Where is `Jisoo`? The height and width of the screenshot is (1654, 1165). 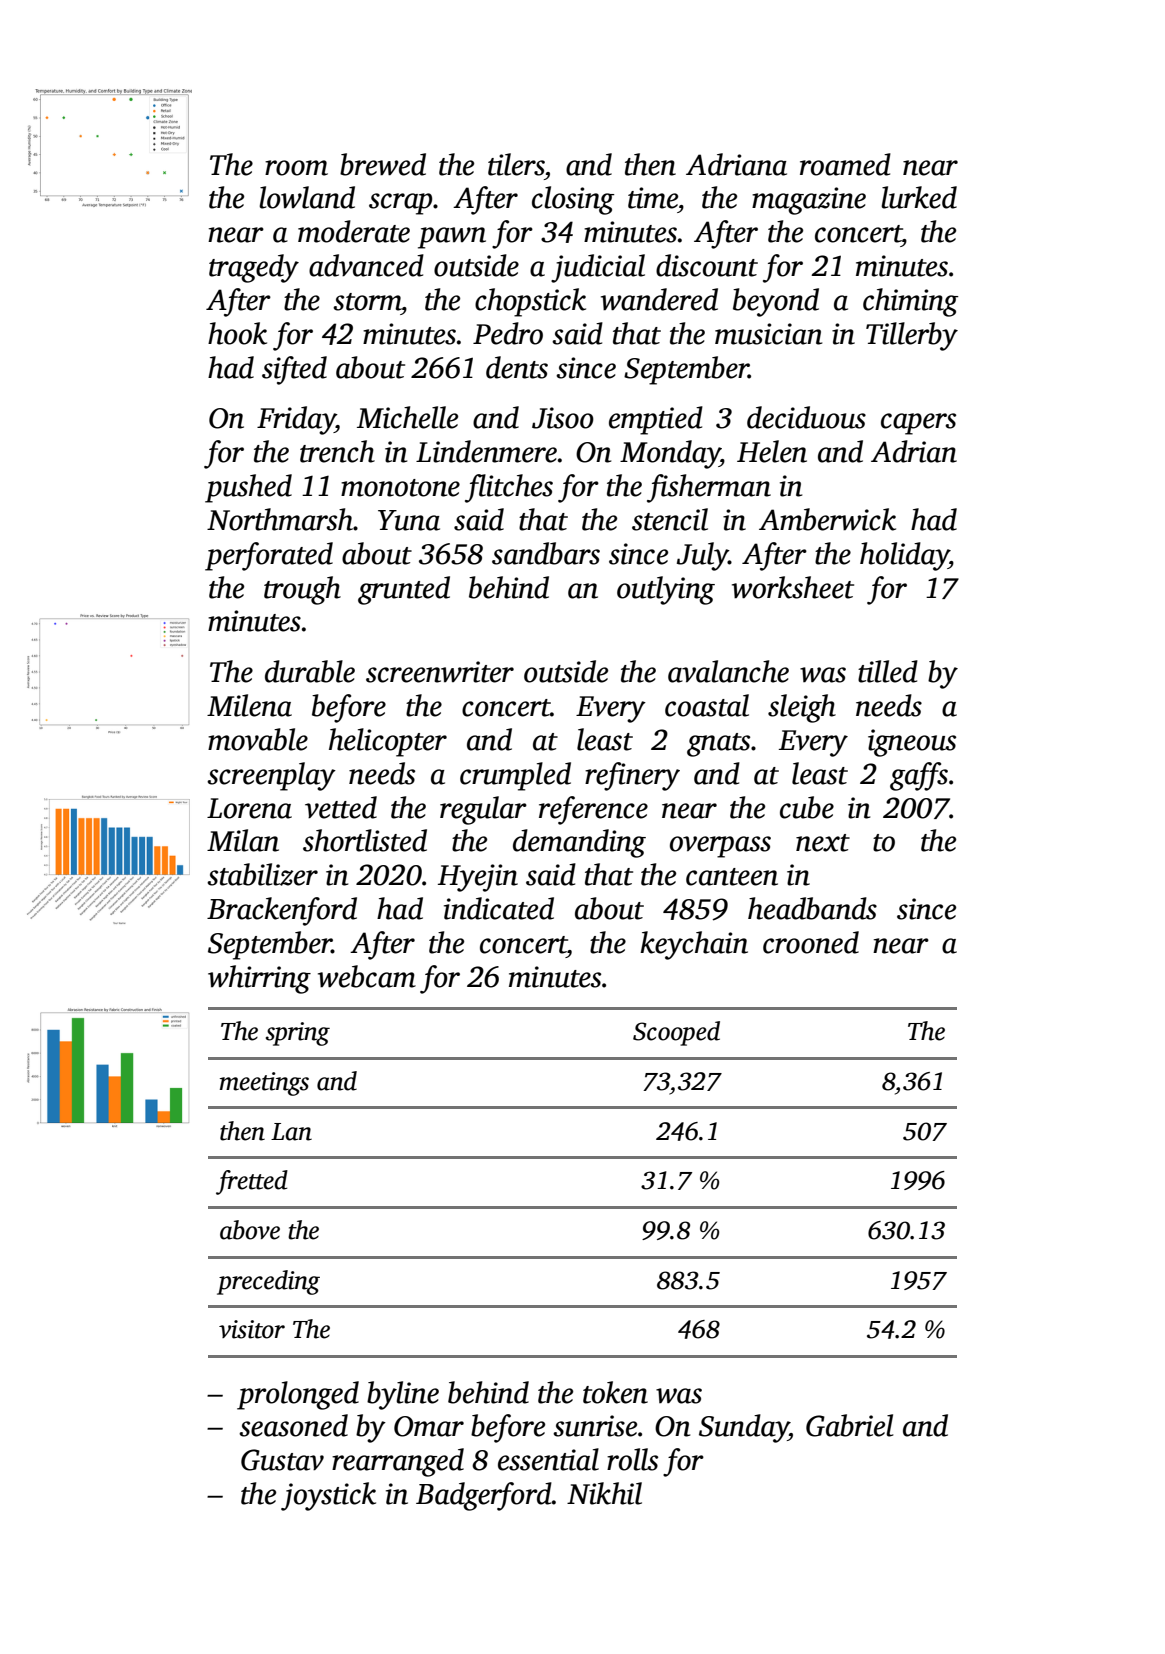
Jisoo is located at coordinates (563, 418).
